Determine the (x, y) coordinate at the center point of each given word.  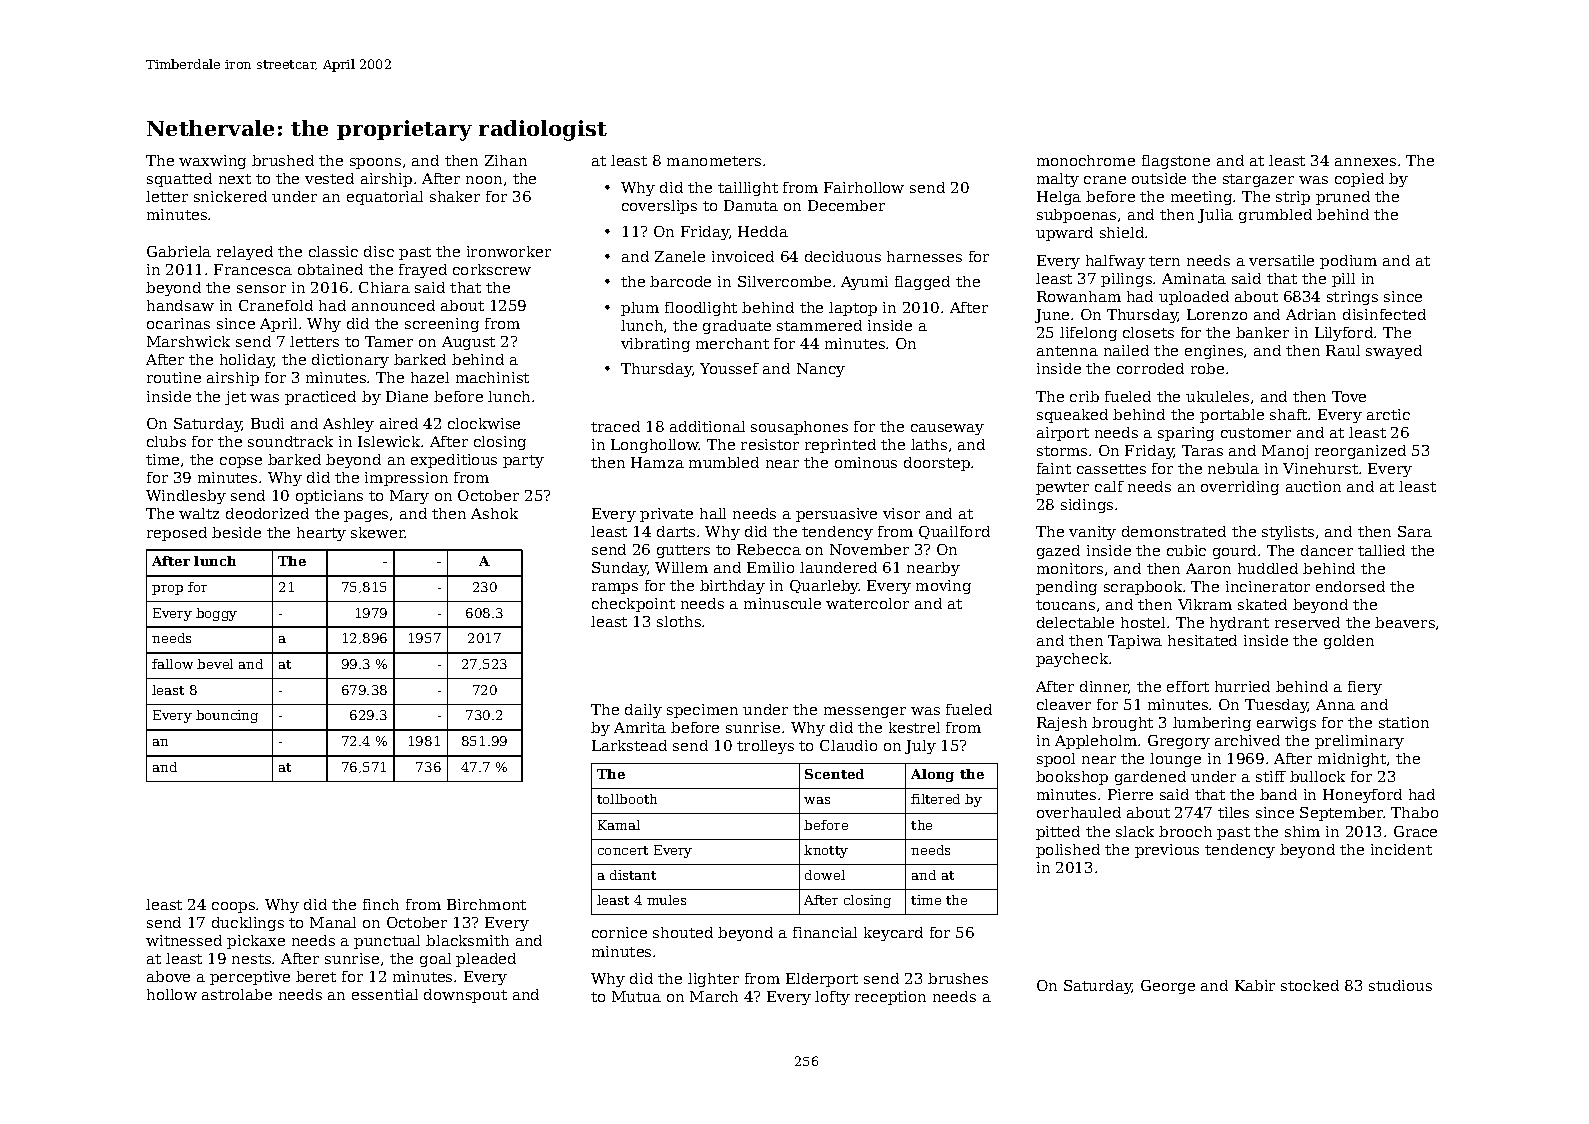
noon (484, 180)
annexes (1365, 162)
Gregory (1179, 742)
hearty (321, 534)
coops (233, 907)
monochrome (1086, 160)
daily (643, 711)
